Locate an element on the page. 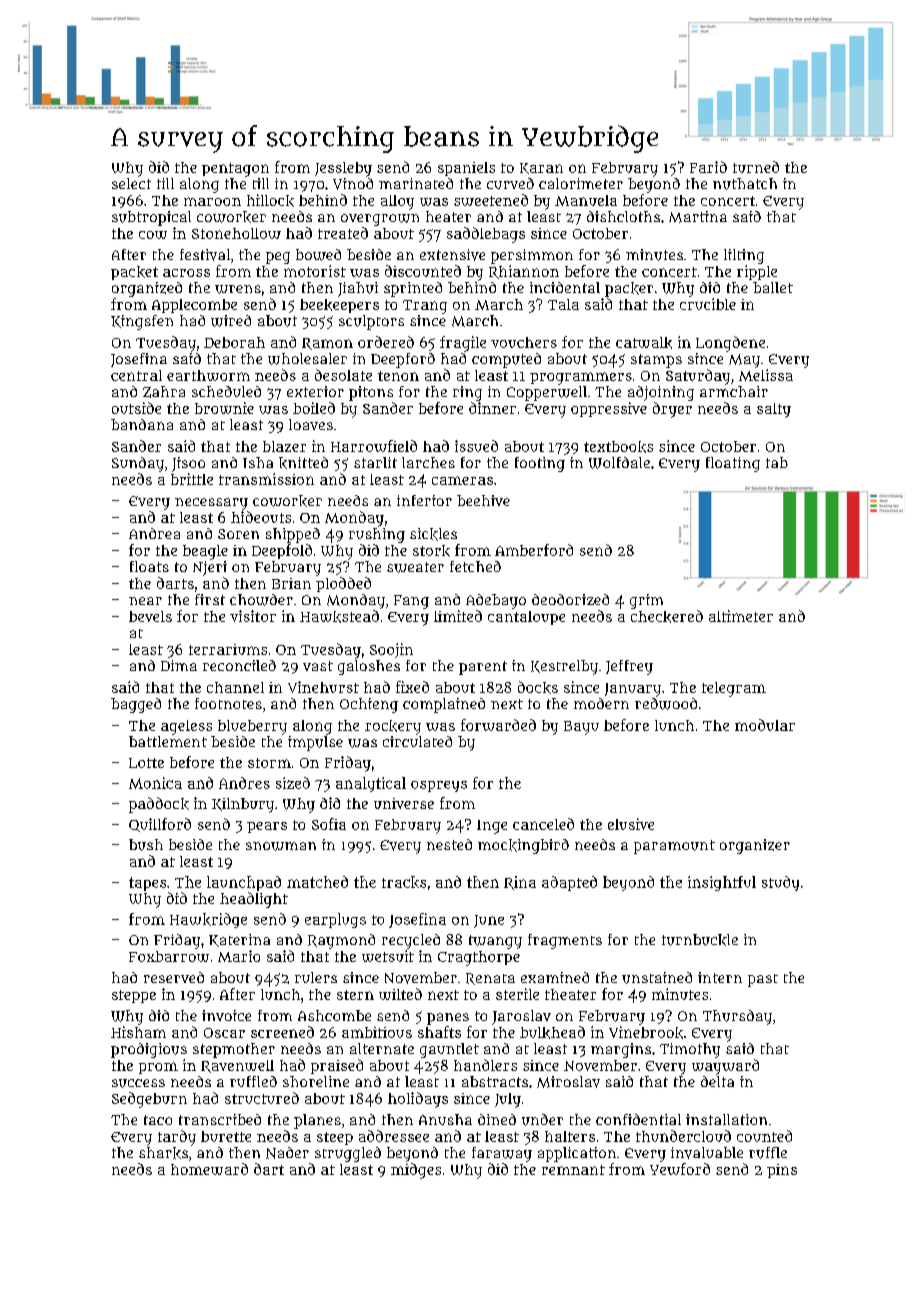 The height and width of the page is (1308, 924). Brian is located at coordinates (291, 583).
